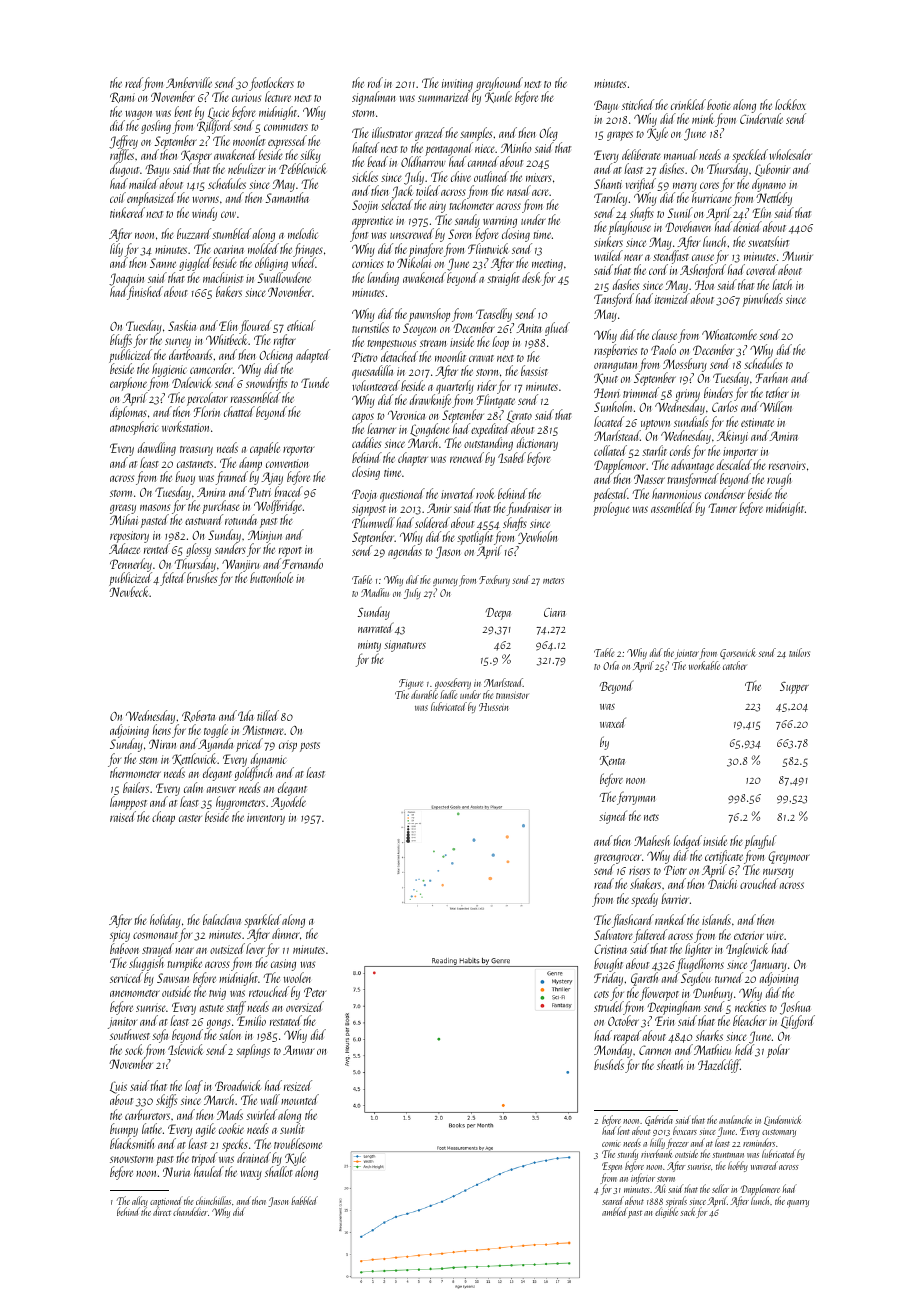 The width and height of the screenshot is (924, 1308). Describe the element at coordinates (375, 592) in the screenshot. I see `Madhu` at that location.
